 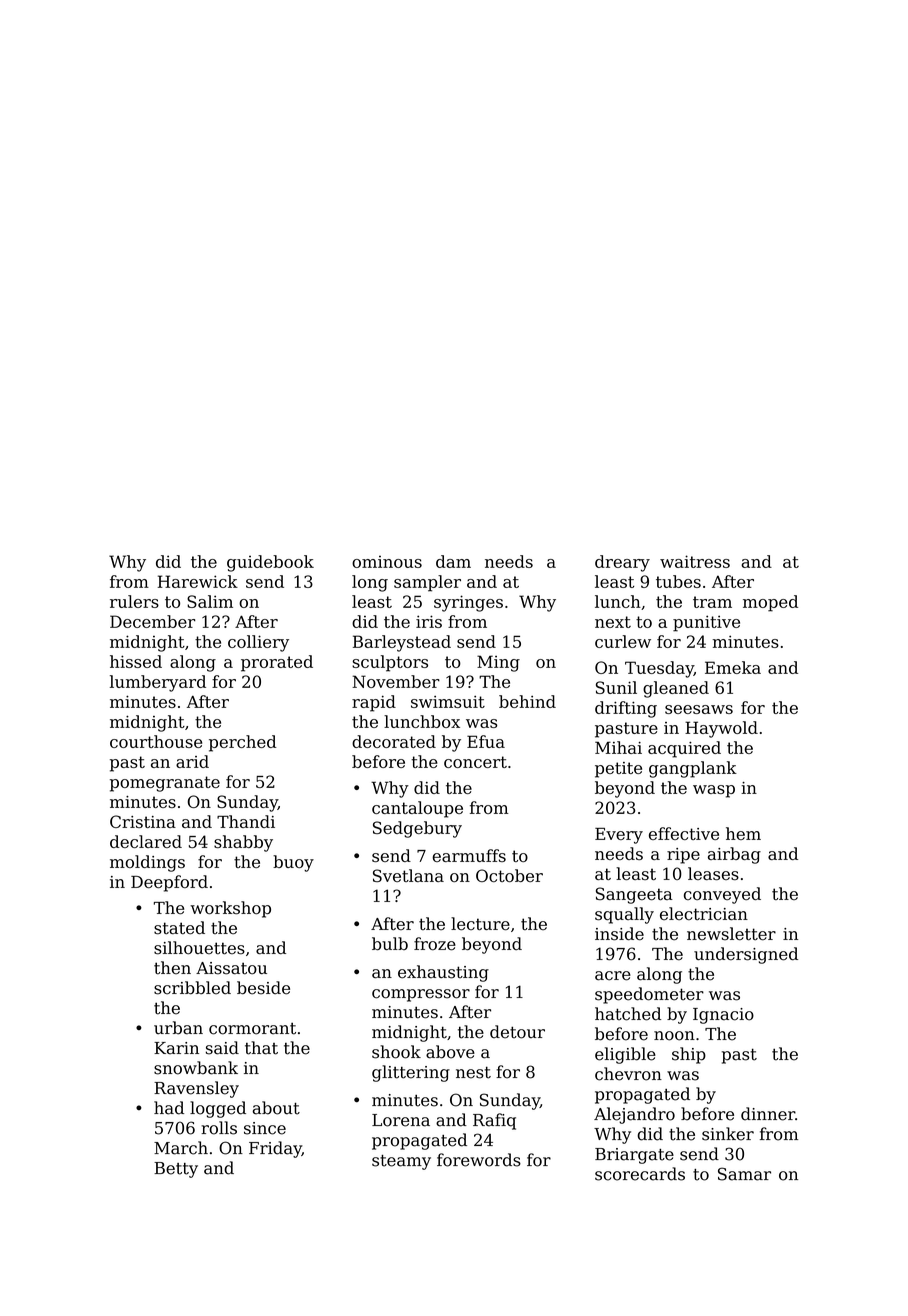 What do you see at coordinates (417, 809) in the page?
I see `cantaloupe` at bounding box center [417, 809].
